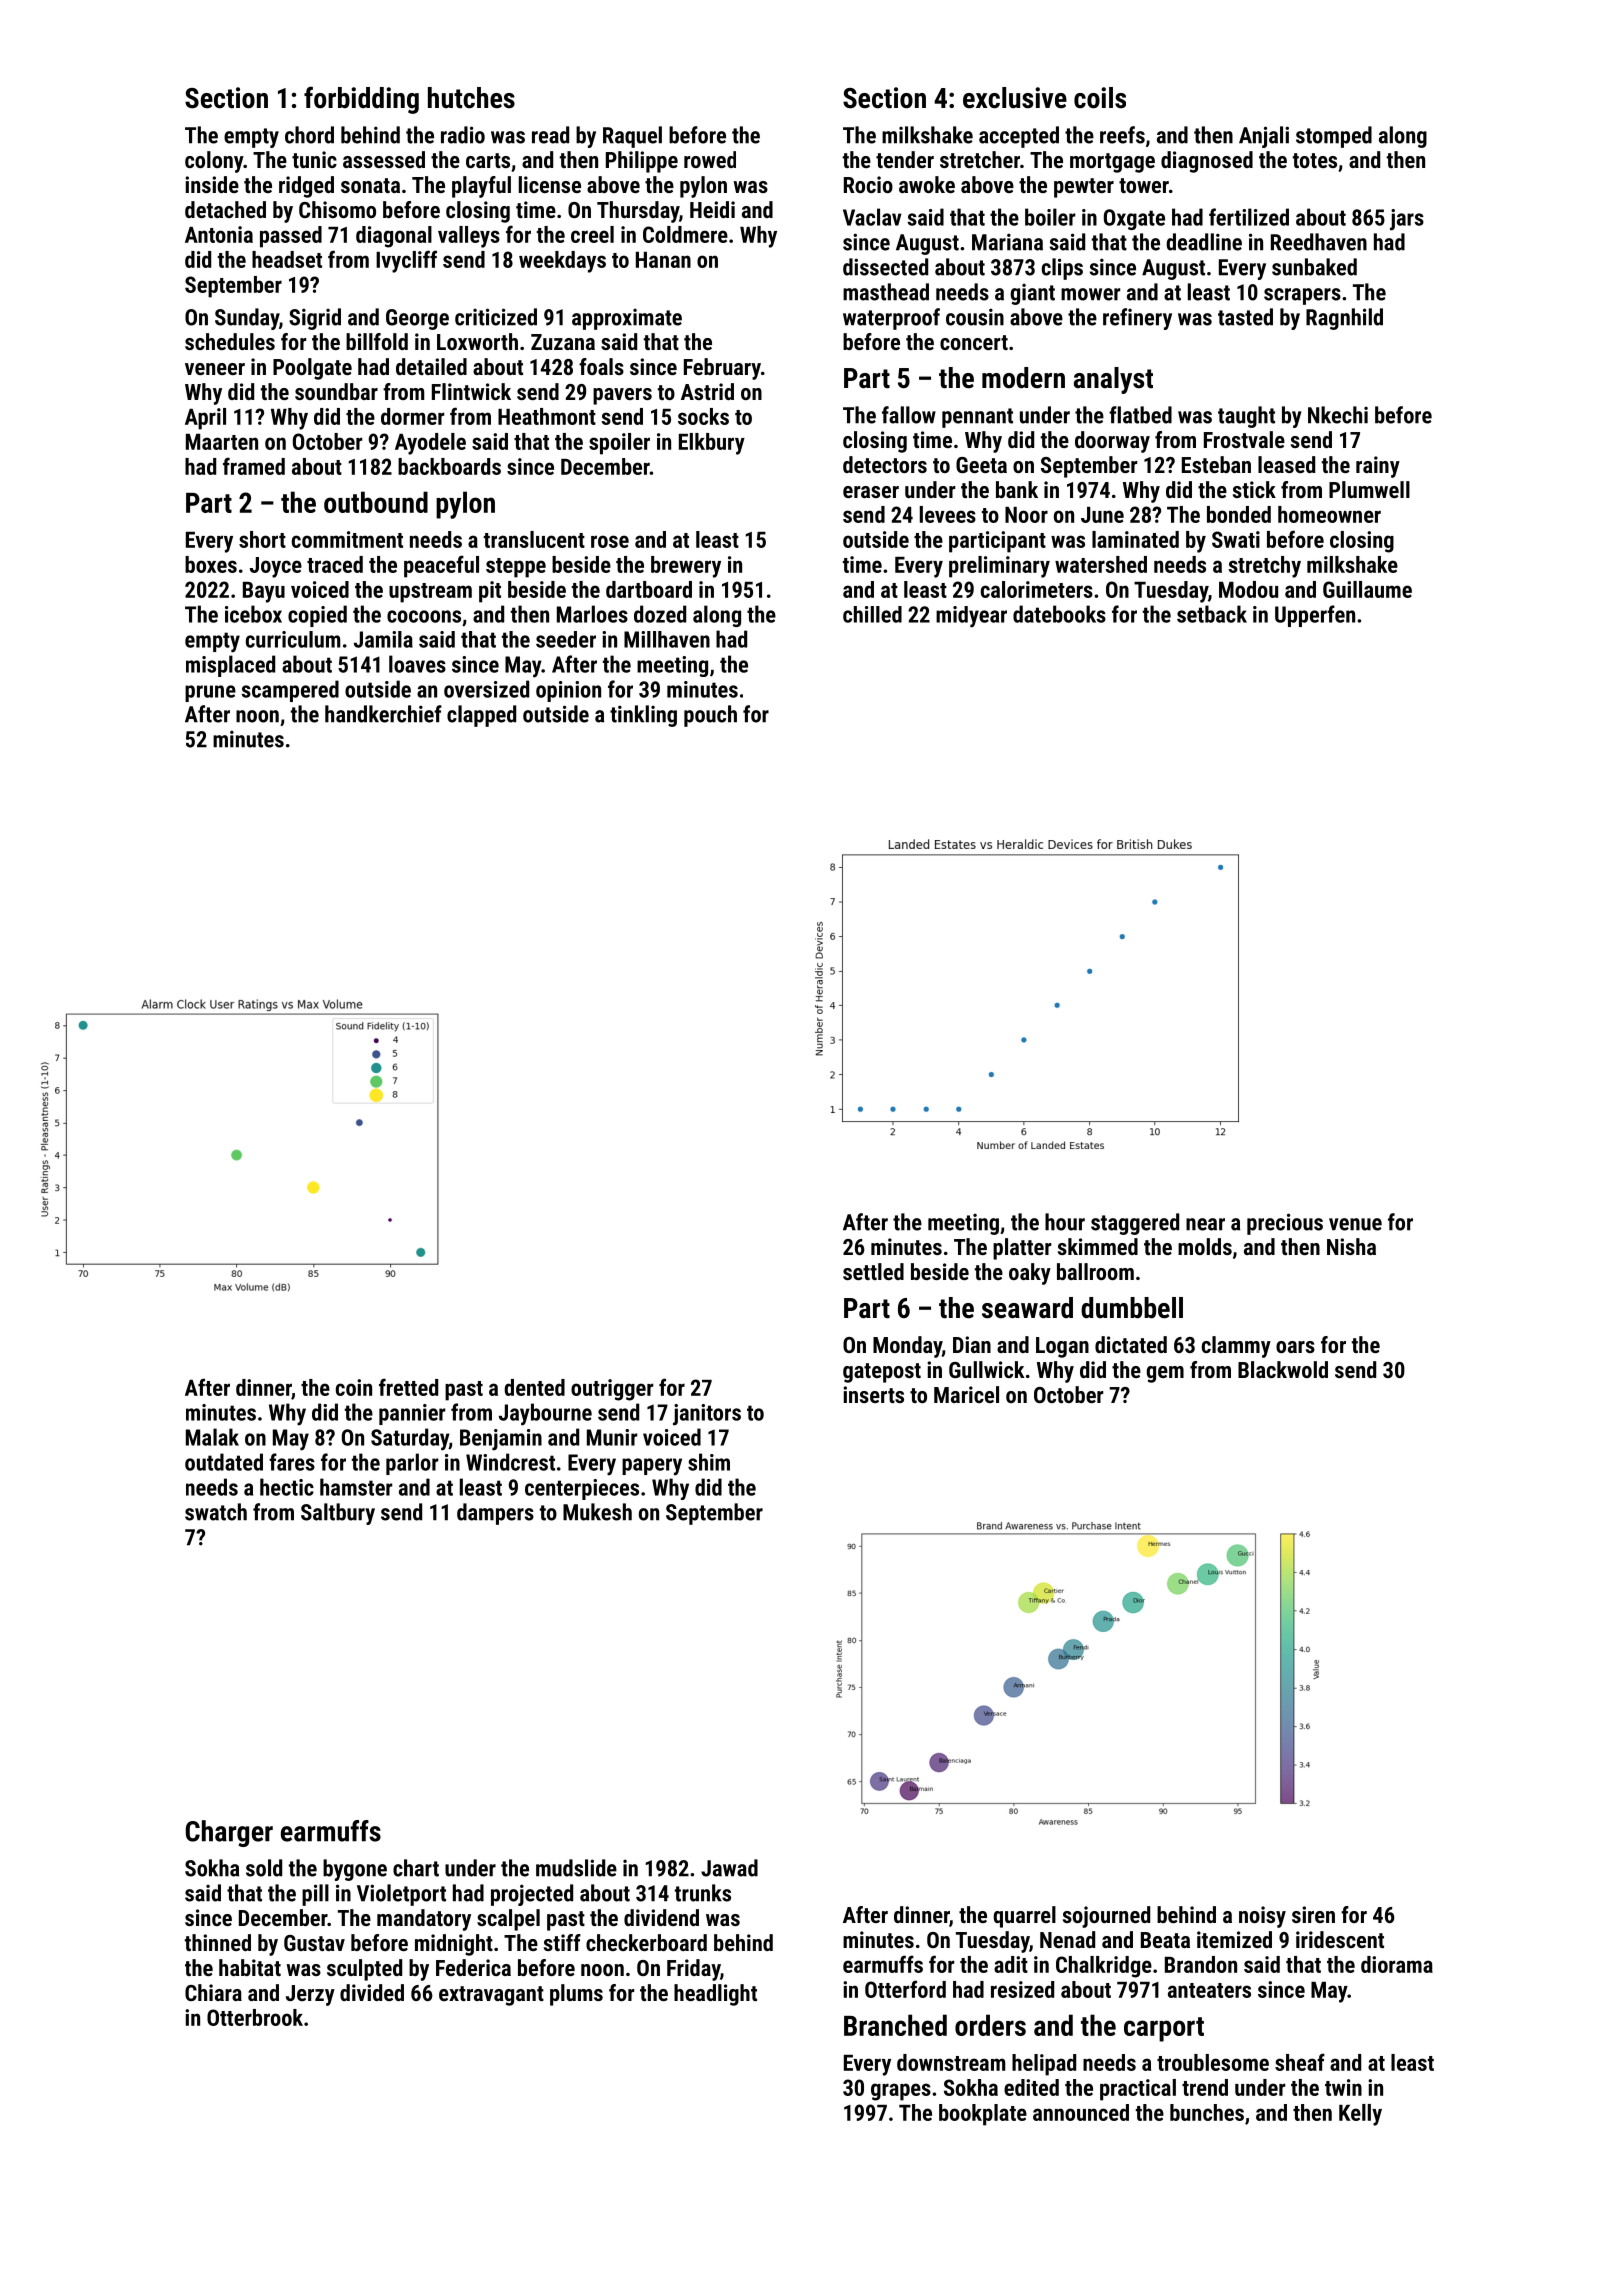 Image resolution: width=1620 pixels, height=2292 pixels. Describe the element at coordinates (980, 159) in the screenshot. I see `stretcher` at that location.
